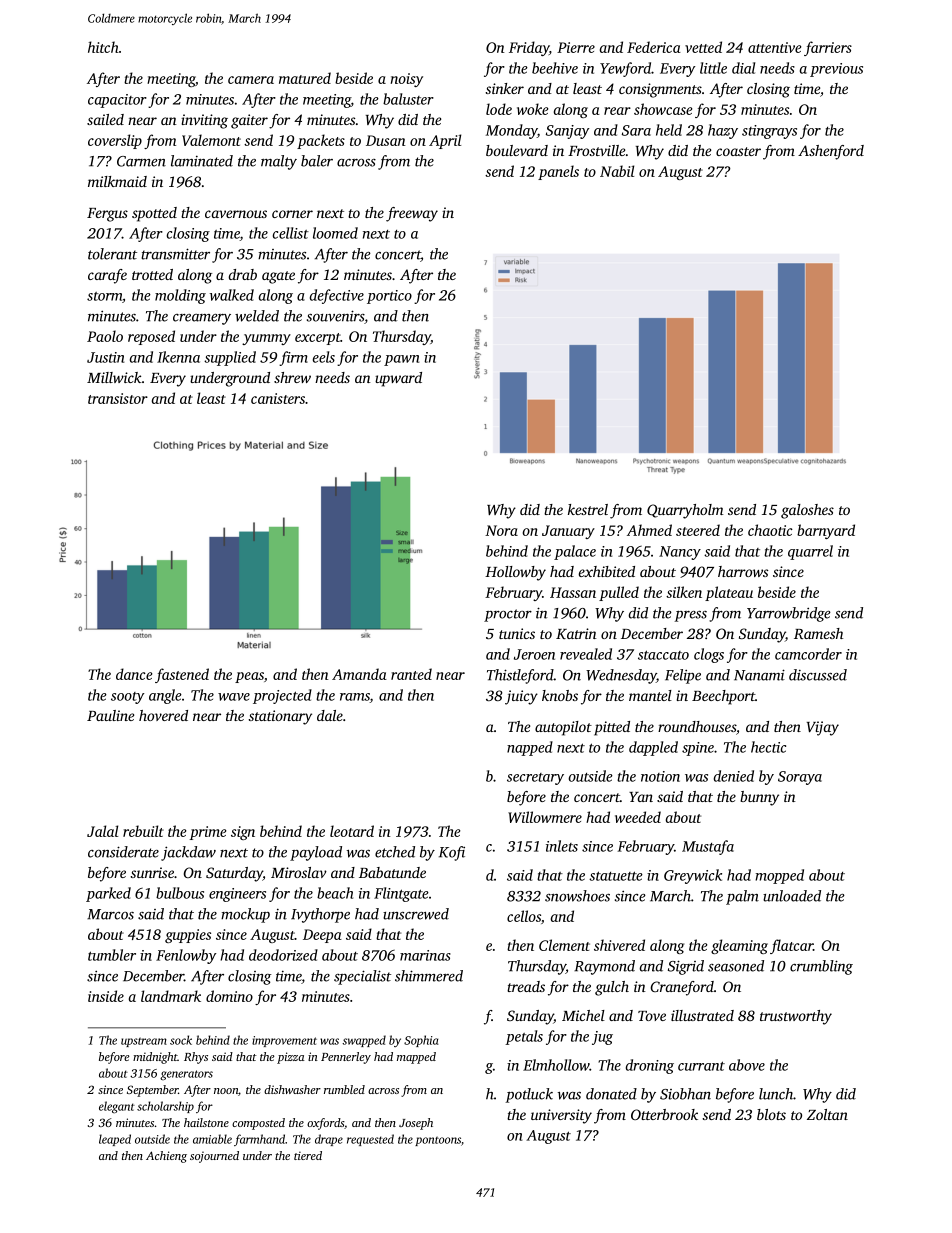 Image resolution: width=952 pixels, height=1233 pixels. Describe the element at coordinates (182, 675) in the screenshot. I see `fastened` at that location.
